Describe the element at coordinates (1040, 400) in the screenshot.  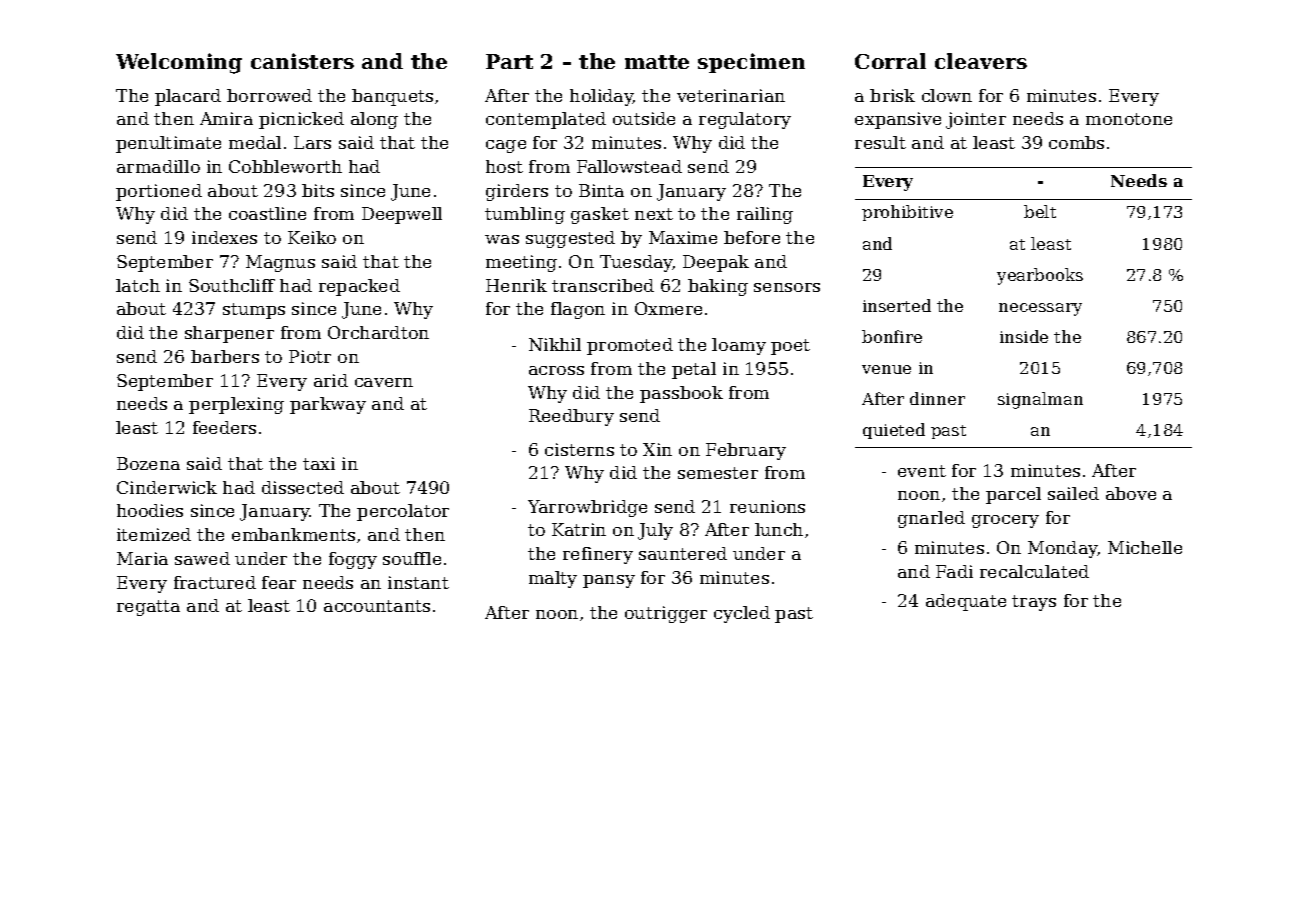
I see `signalman` at that location.
